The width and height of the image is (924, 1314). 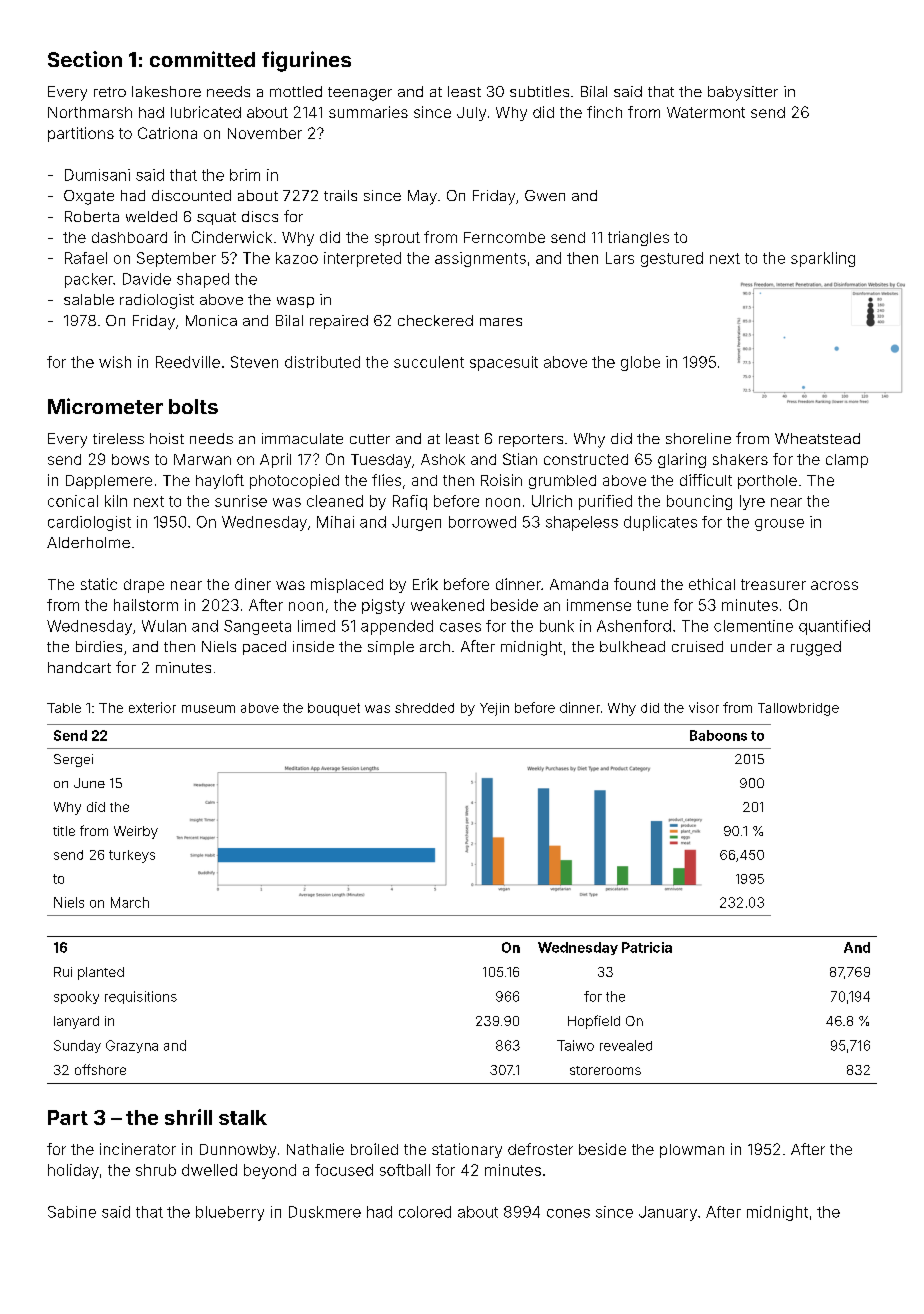 I want to click on Section, so click(x=85, y=59).
